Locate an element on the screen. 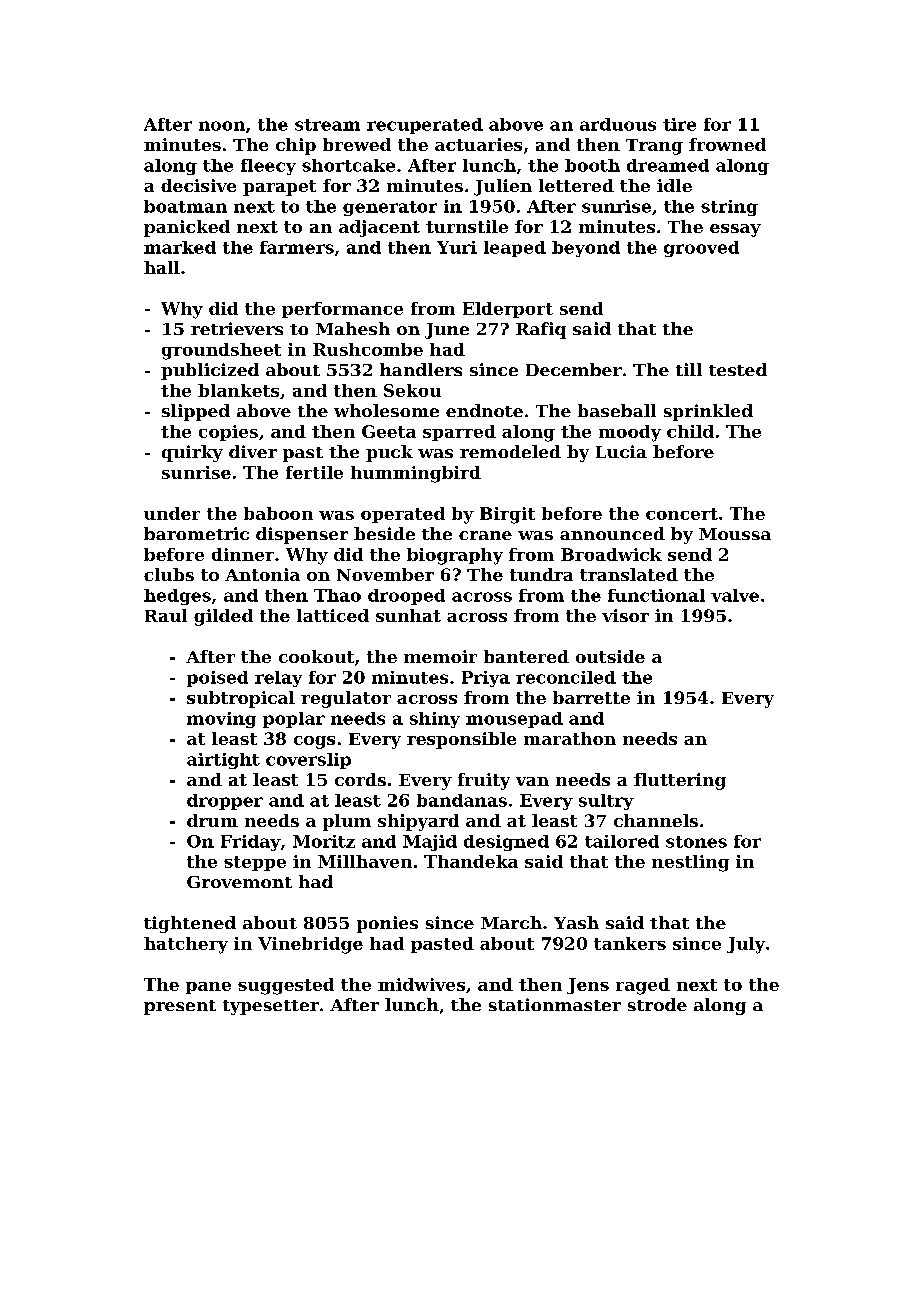 Image resolution: width=924 pixels, height=1311 pixels. boatman is located at coordinates (185, 206).
